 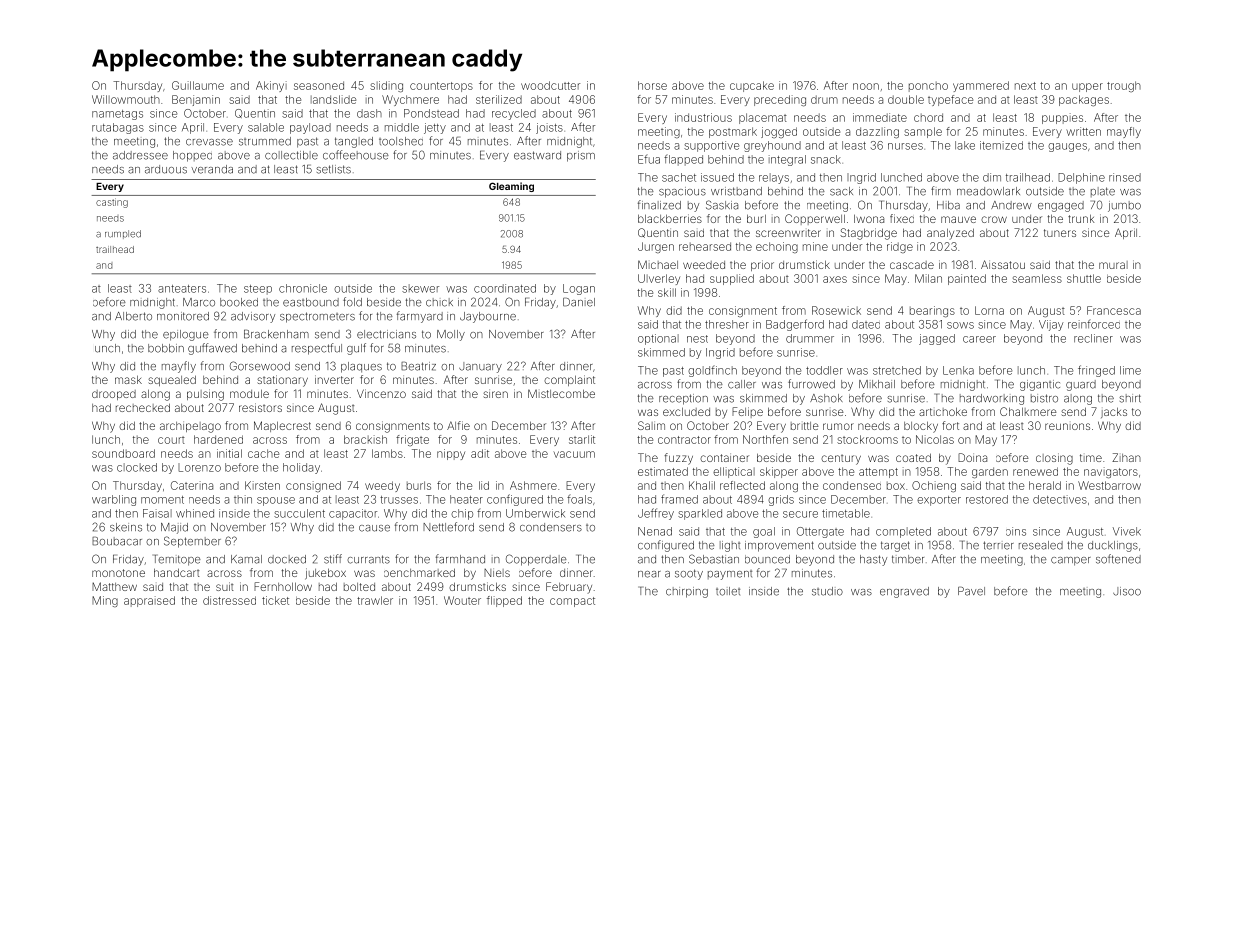 What do you see at coordinates (118, 128) in the screenshot?
I see `rutabagas` at bounding box center [118, 128].
